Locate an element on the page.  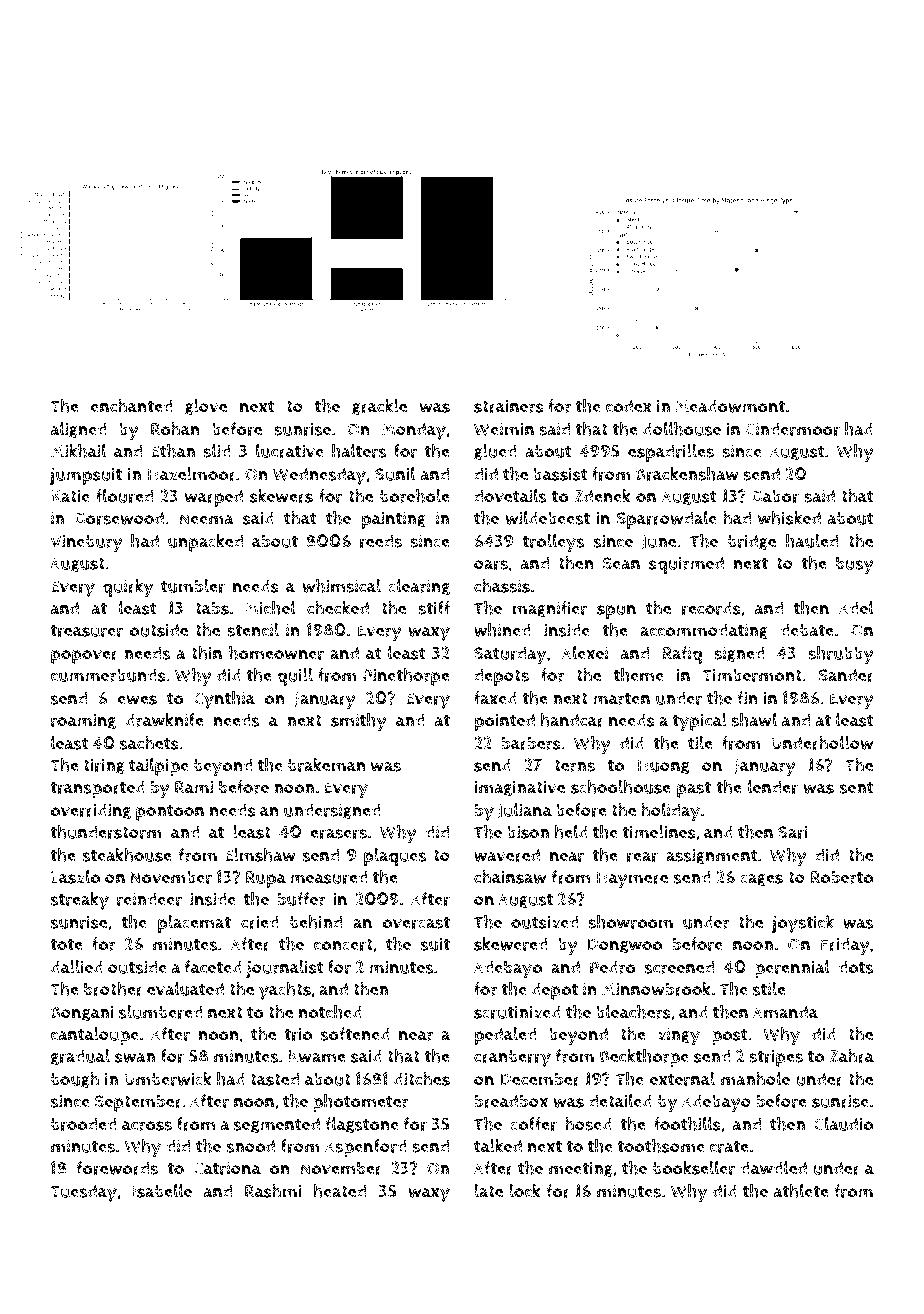
Isabelle is located at coordinates (162, 1191).
